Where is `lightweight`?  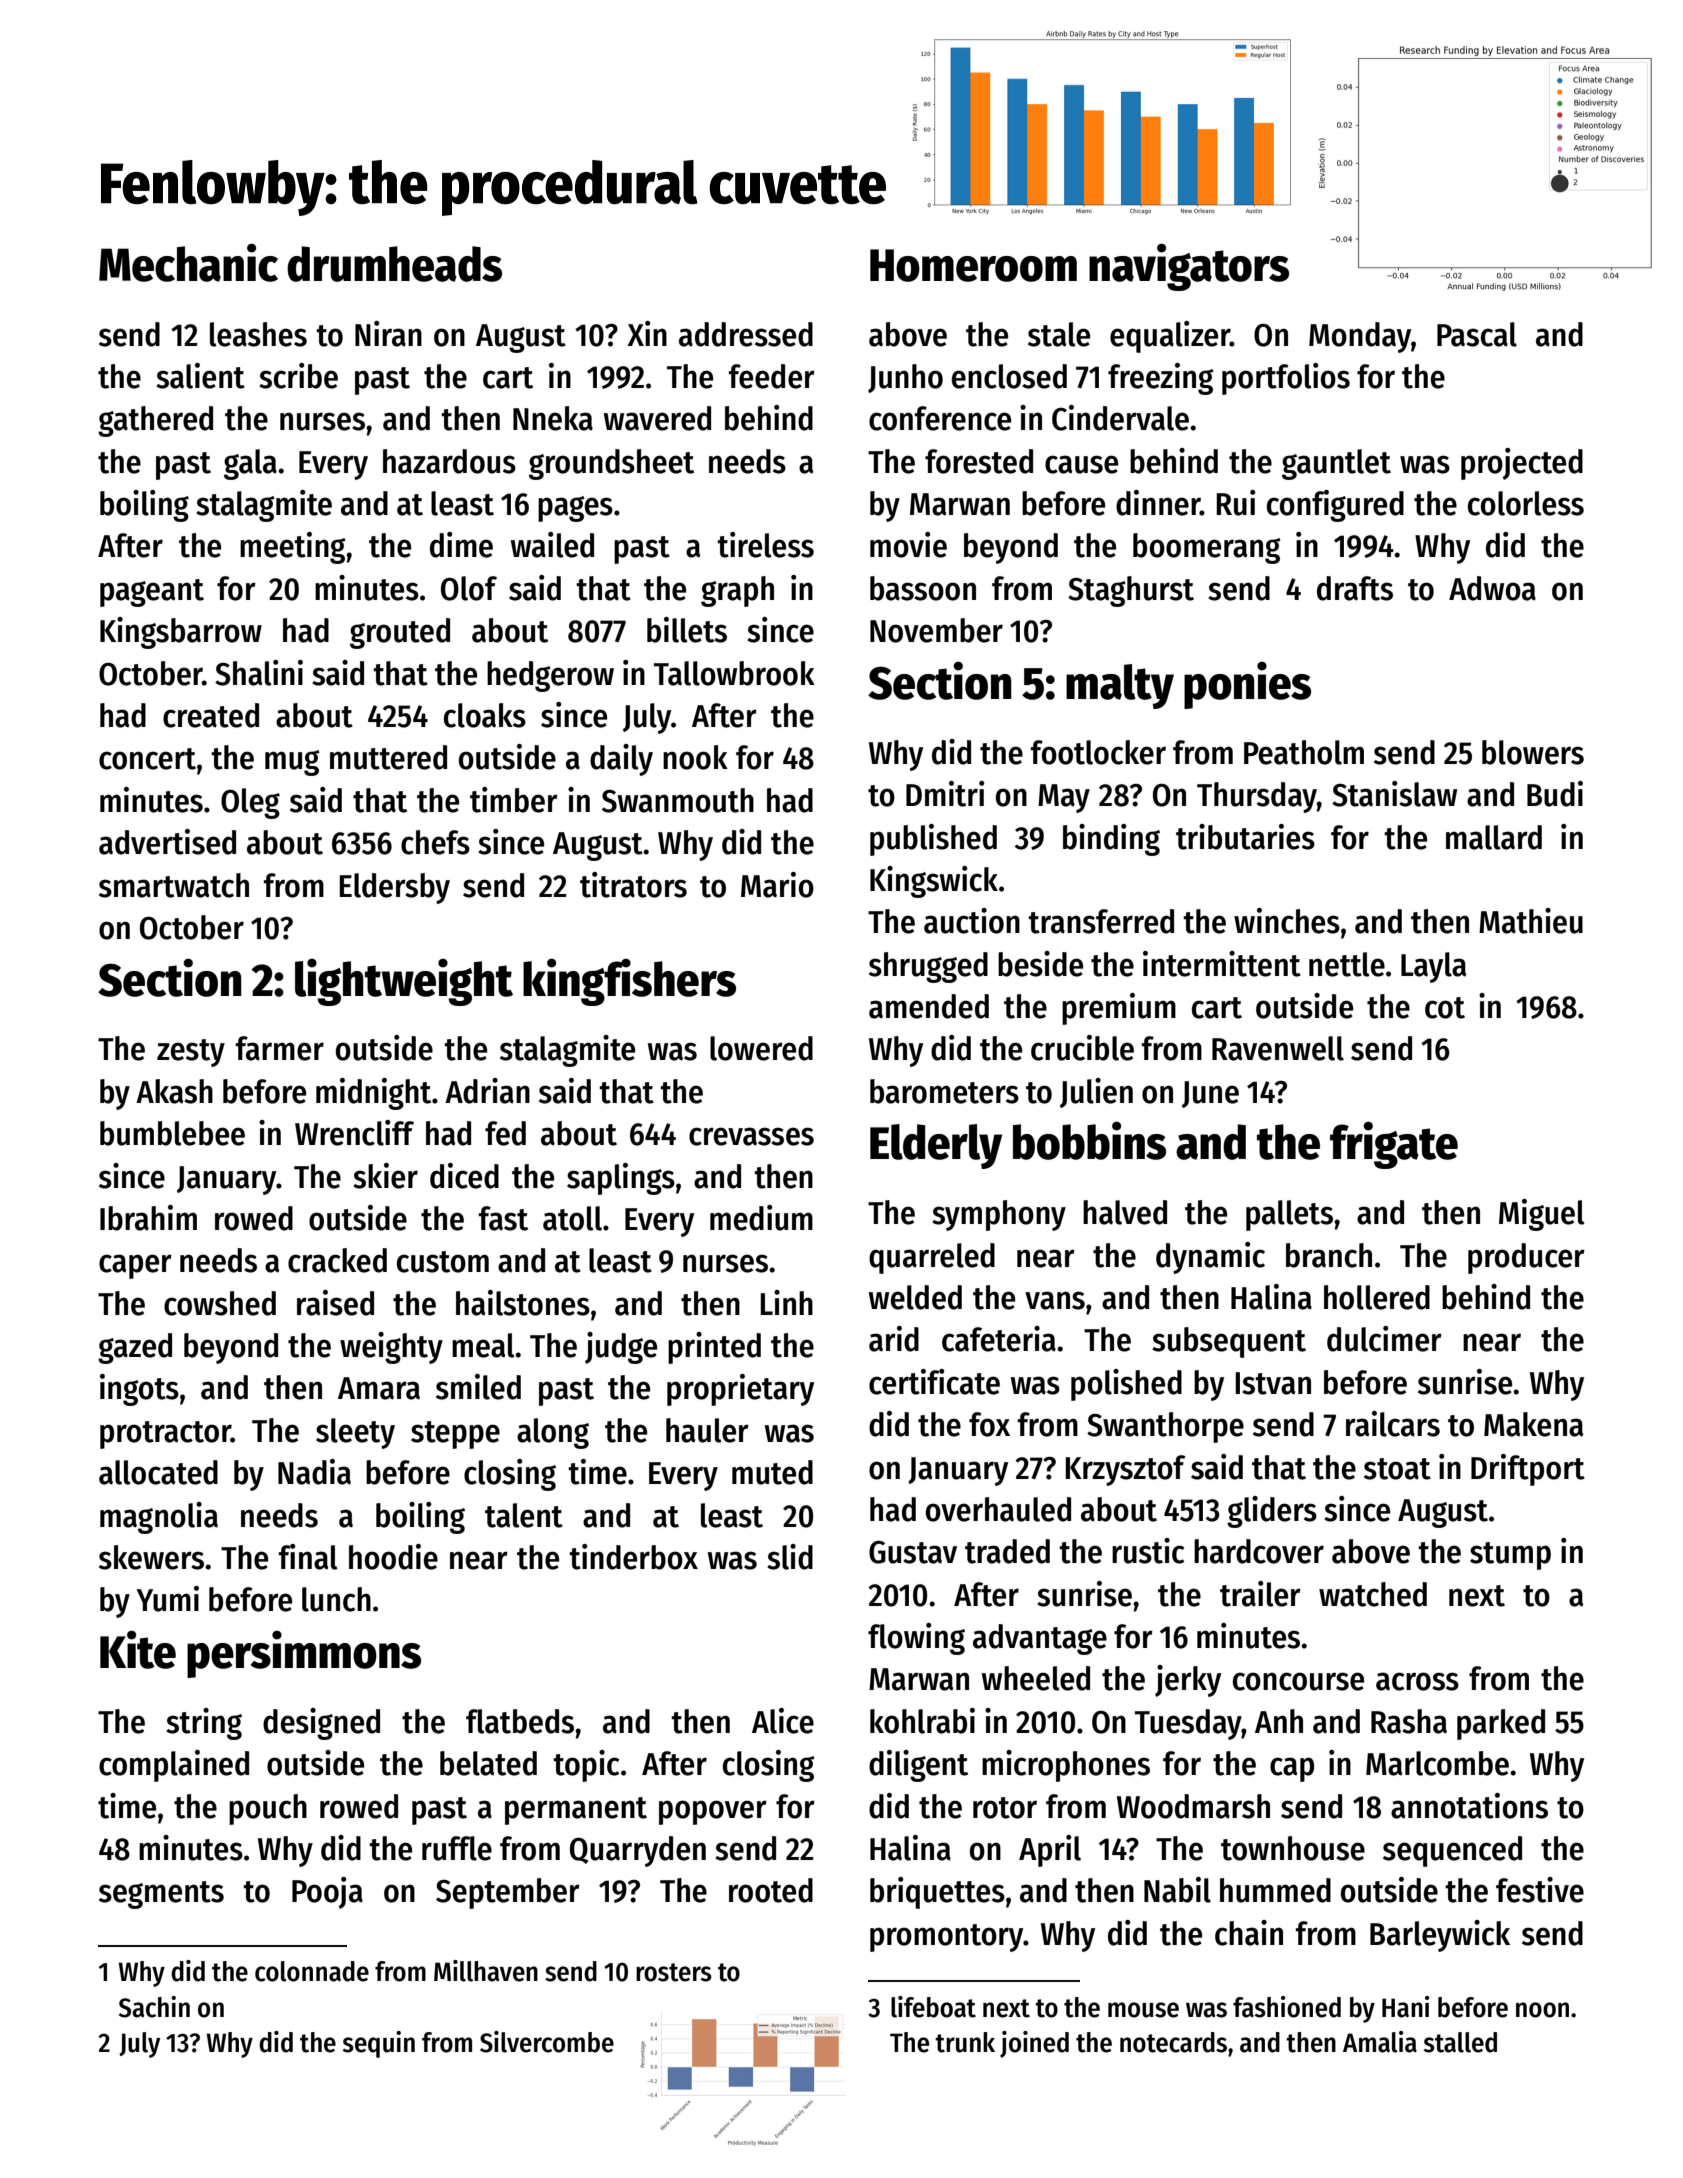 lightweight is located at coordinates (404, 982).
